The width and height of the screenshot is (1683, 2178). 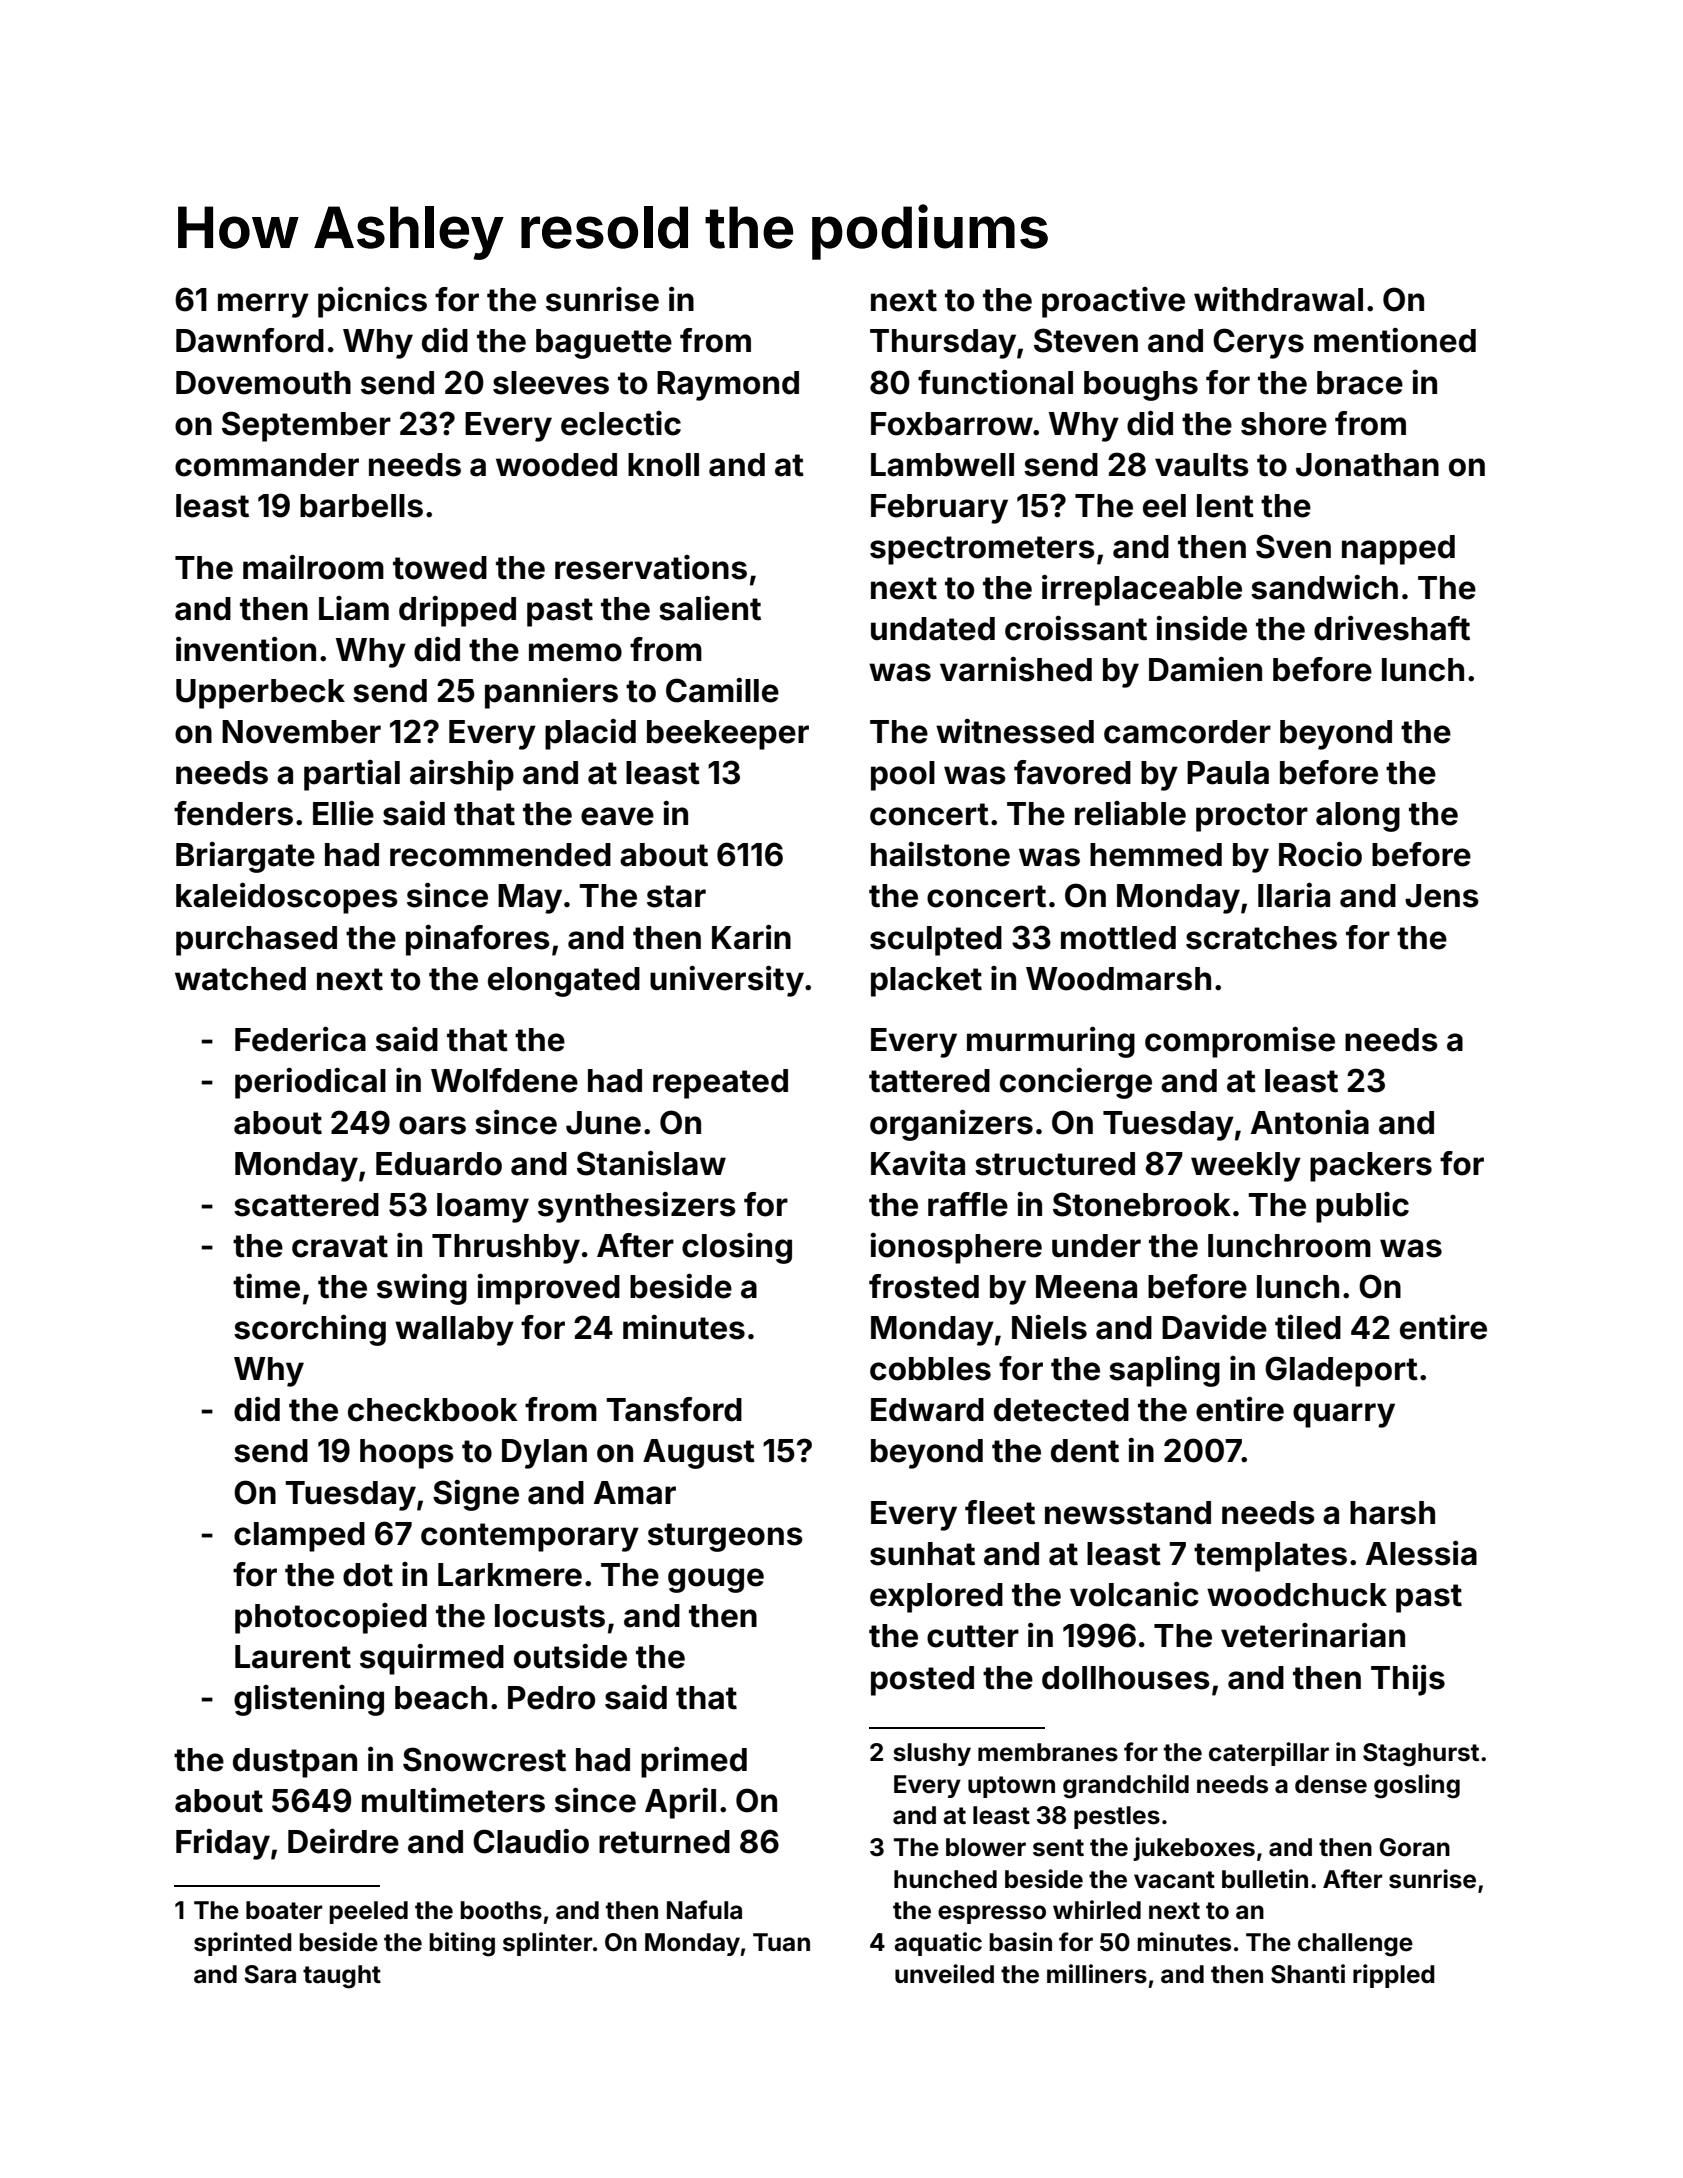 I want to click on quarry, so click(x=1344, y=1415).
